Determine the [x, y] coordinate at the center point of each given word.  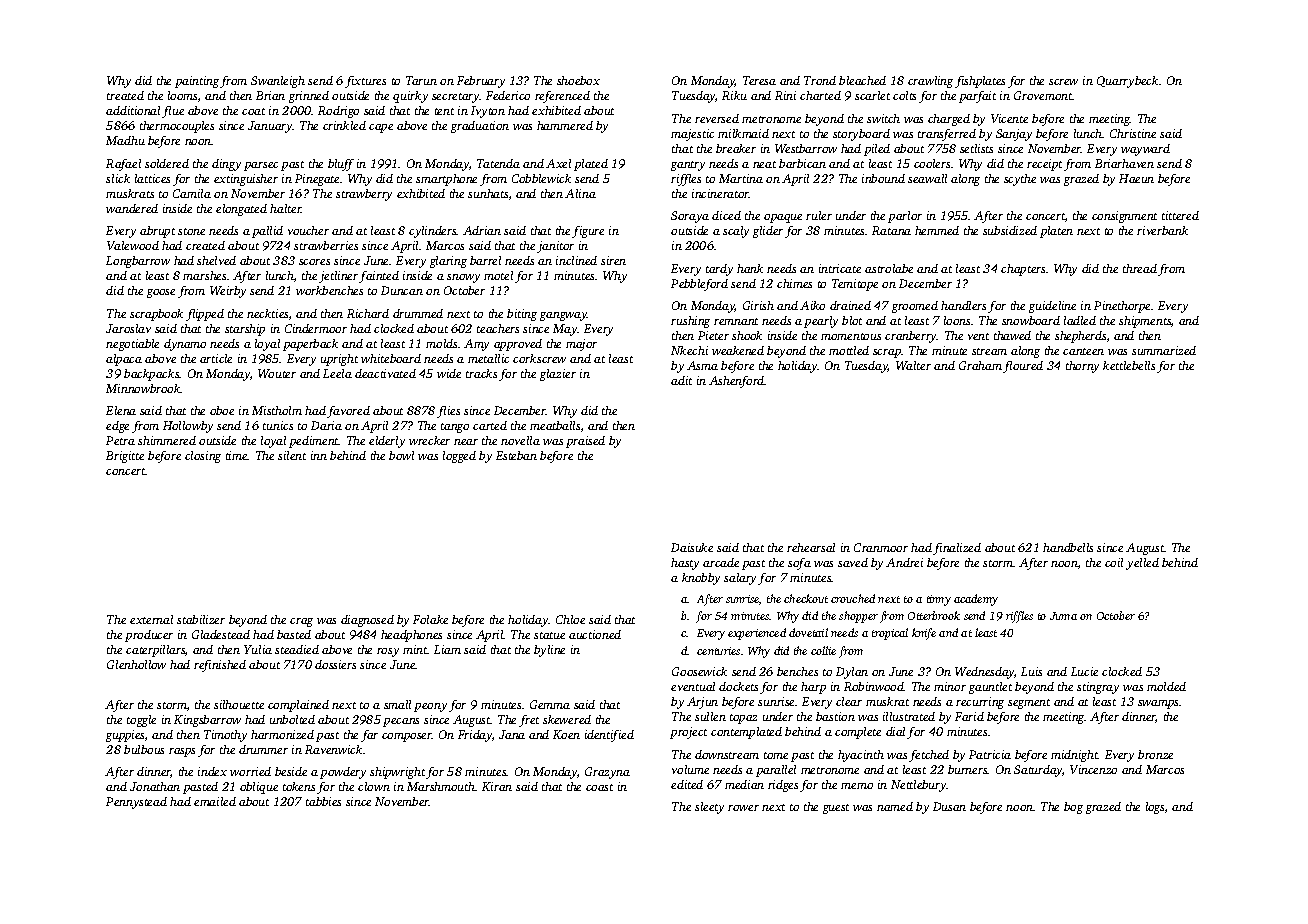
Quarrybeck [1127, 82]
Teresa [759, 80]
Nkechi [689, 350]
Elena [121, 410]
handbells [1068, 547]
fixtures [365, 82]
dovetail [808, 632]
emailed [215, 801]
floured [1023, 367]
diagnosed [367, 621]
